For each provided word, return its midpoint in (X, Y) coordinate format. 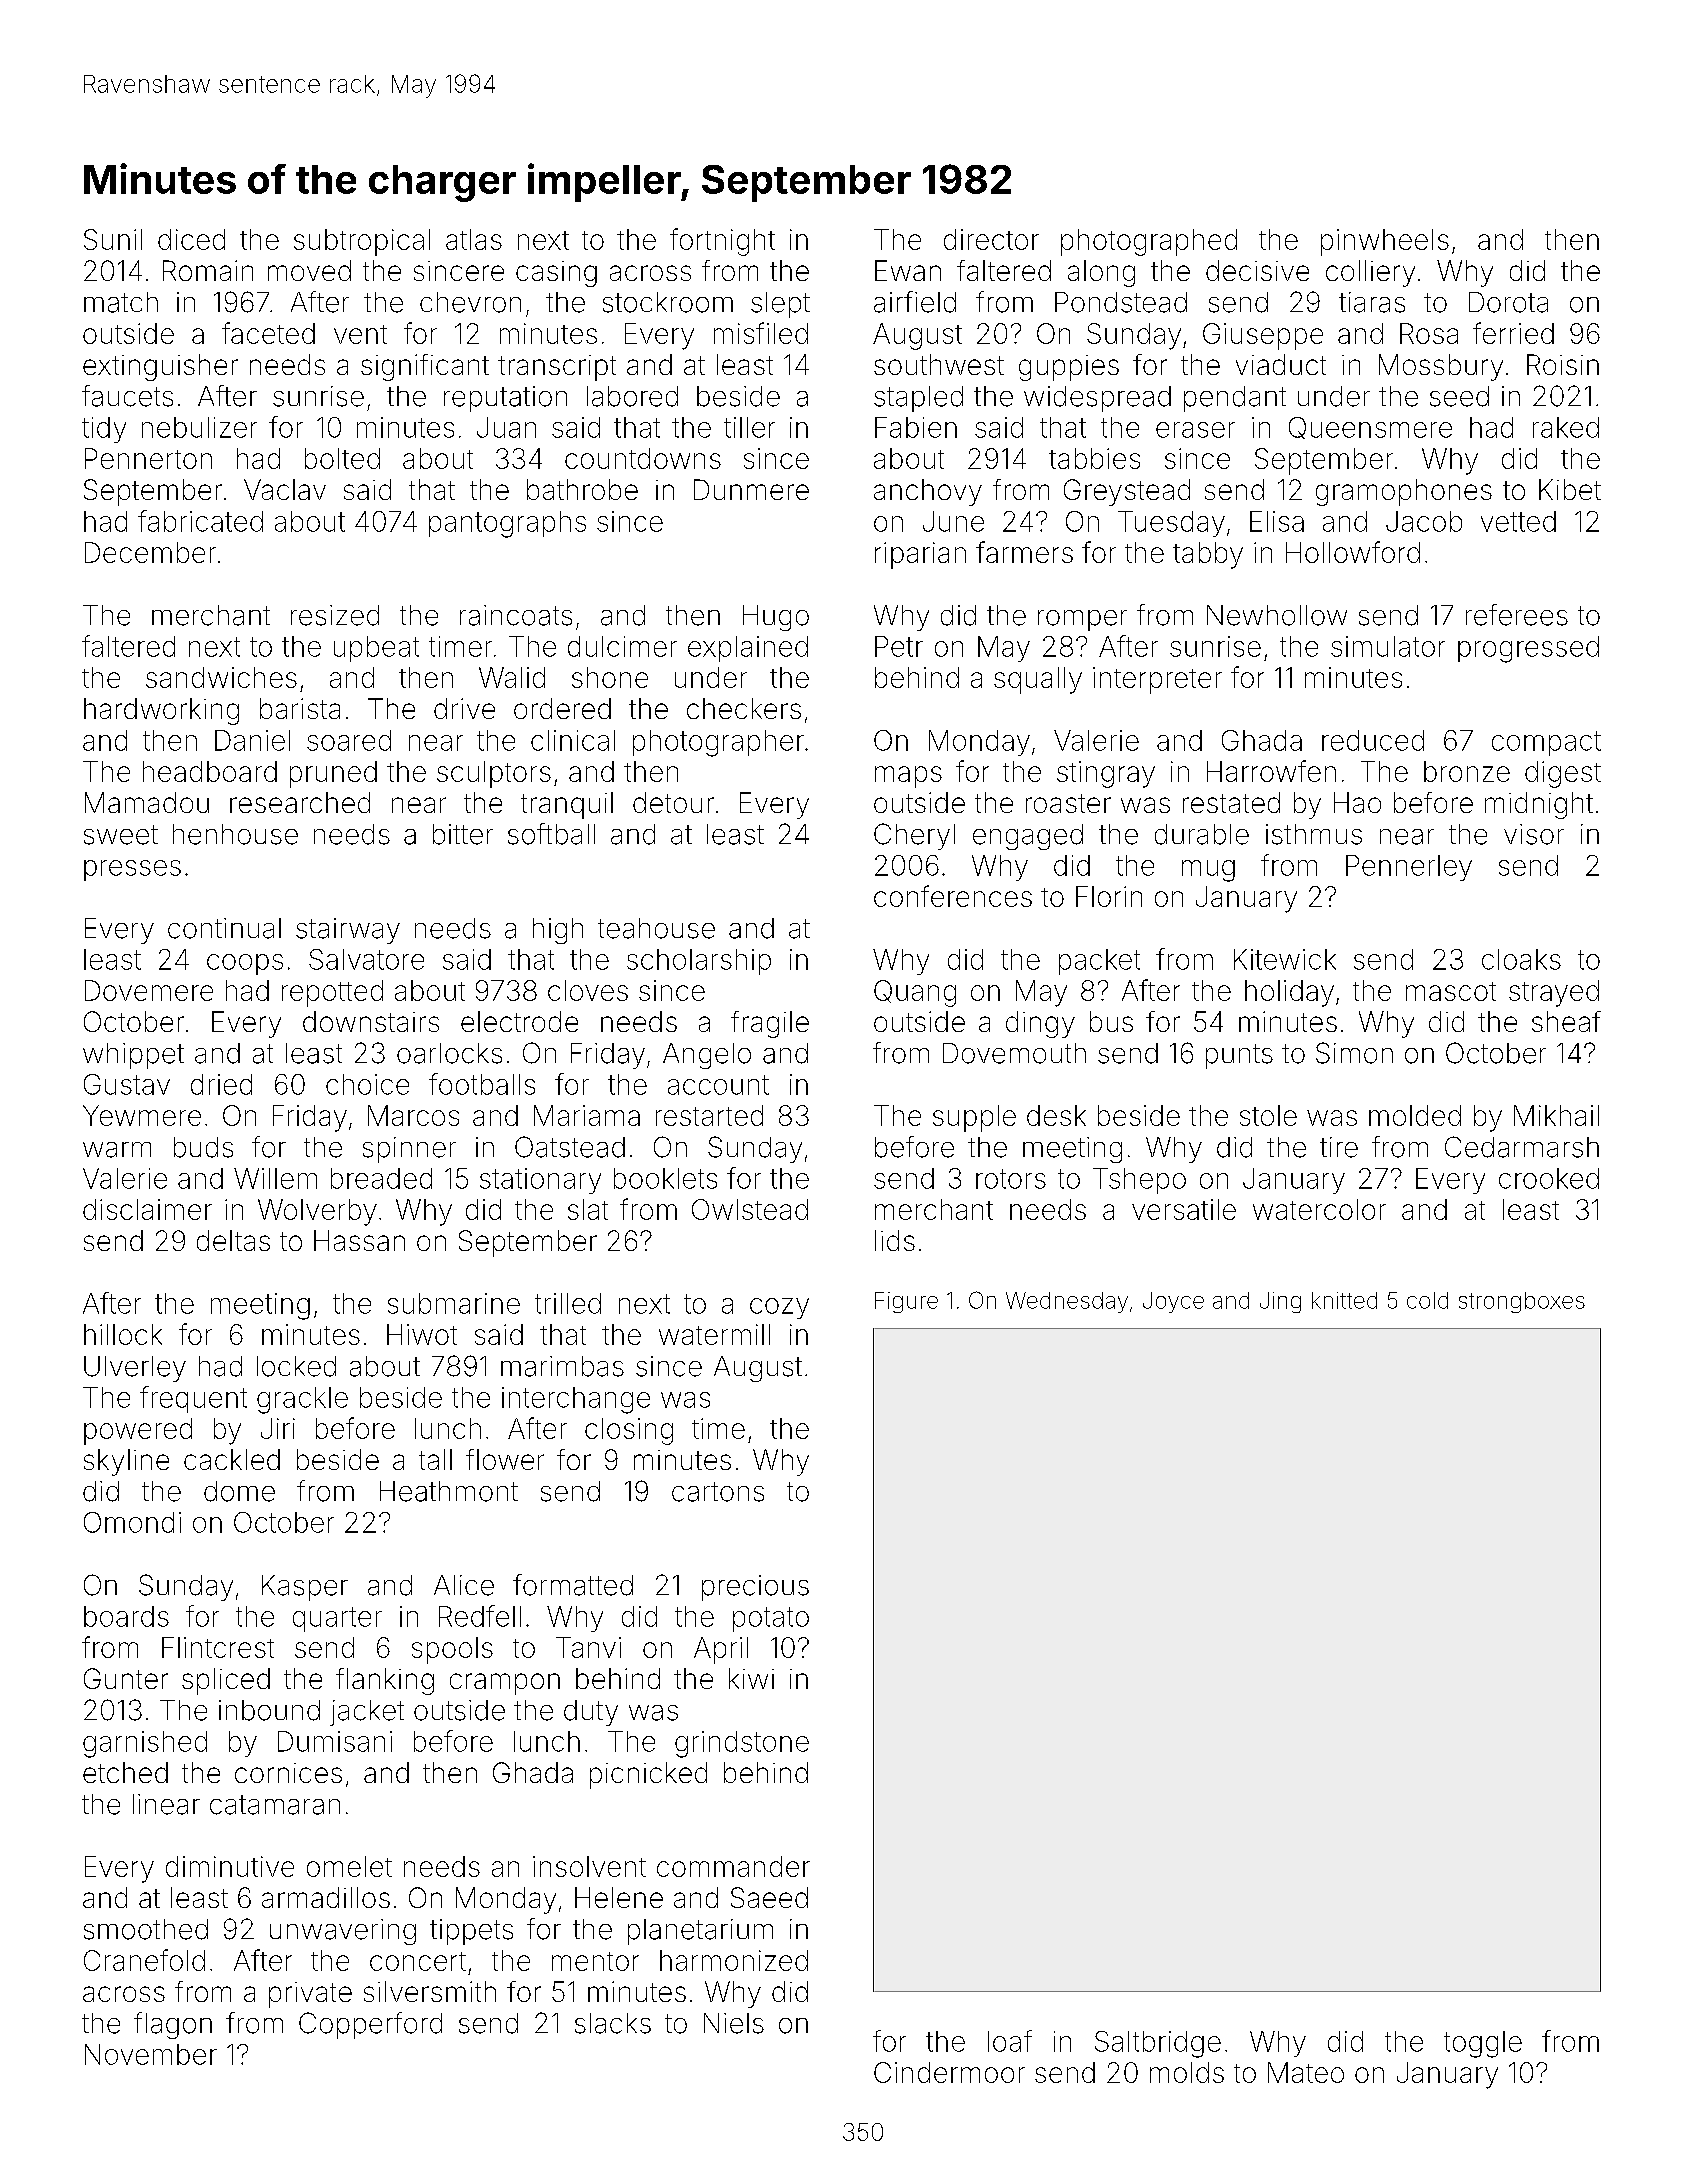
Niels (734, 2023)
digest (1563, 774)
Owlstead (750, 1209)
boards (126, 1616)
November (151, 2054)
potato (771, 1619)
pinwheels (1385, 242)
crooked (1549, 1178)
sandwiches (221, 677)
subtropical (362, 242)
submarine (454, 1303)
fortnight (722, 242)
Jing (1280, 1302)
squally (1038, 680)
